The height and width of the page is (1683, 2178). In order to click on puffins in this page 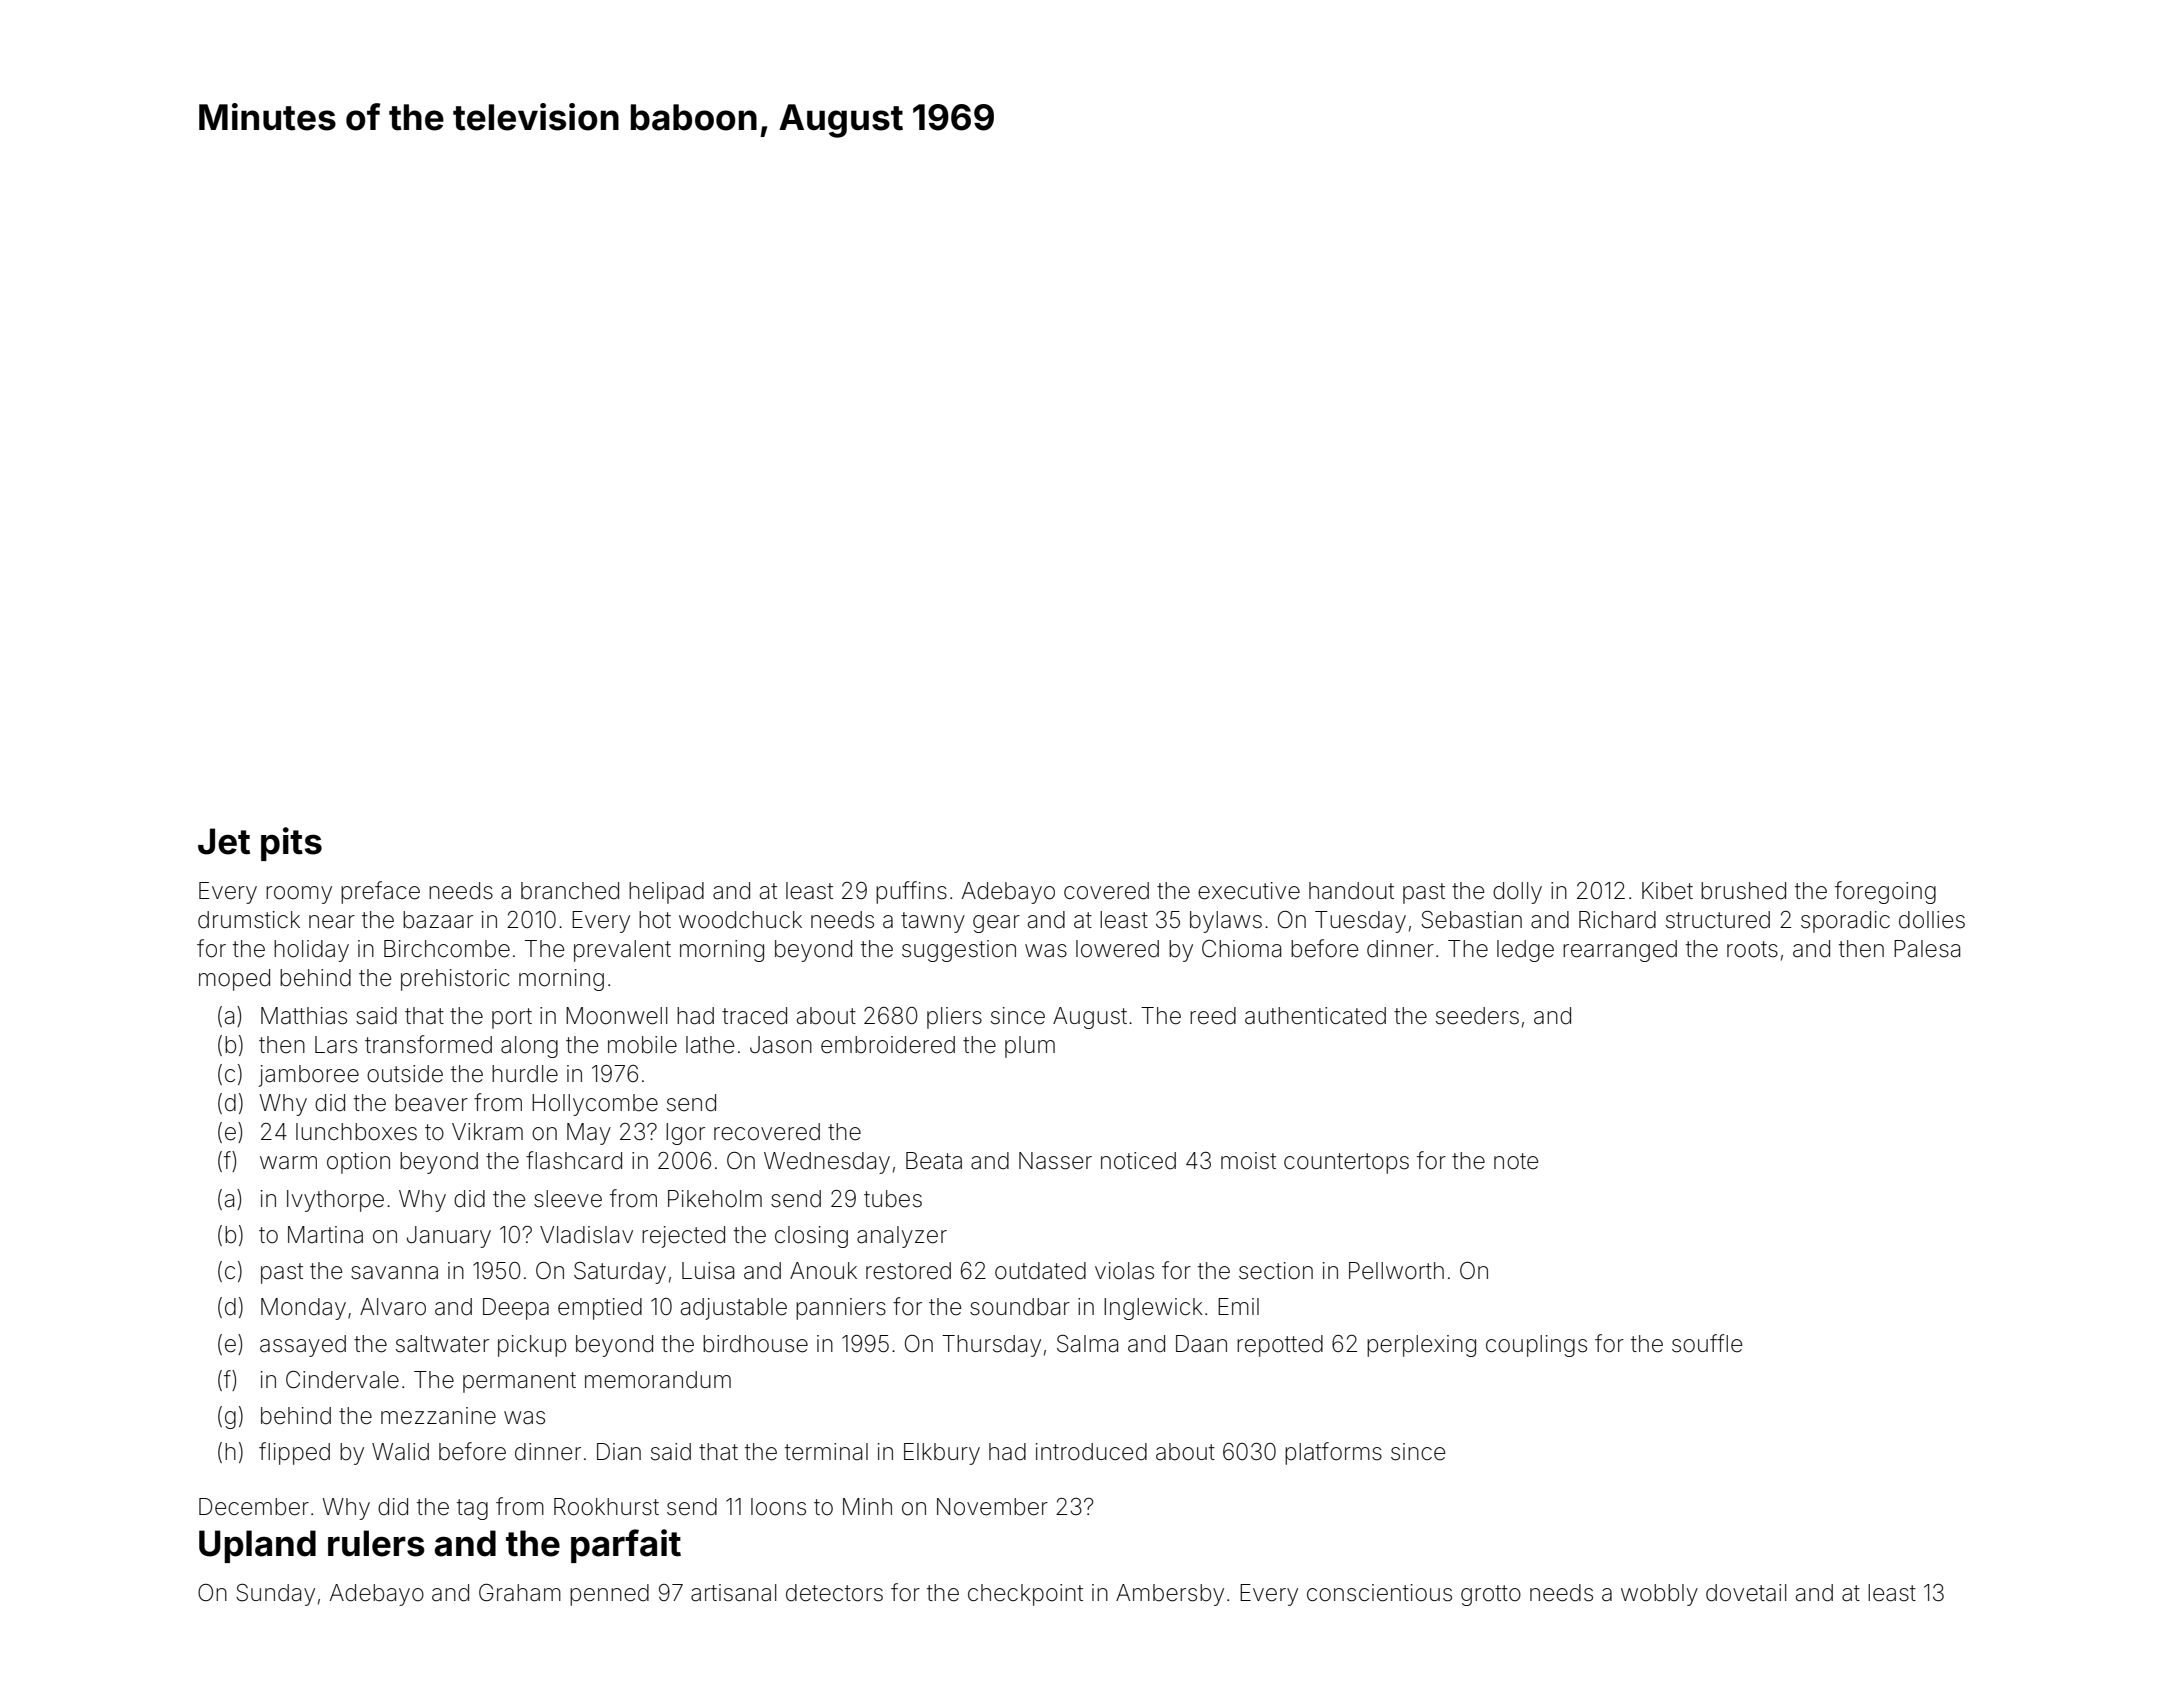, I will do `click(911, 892)`.
